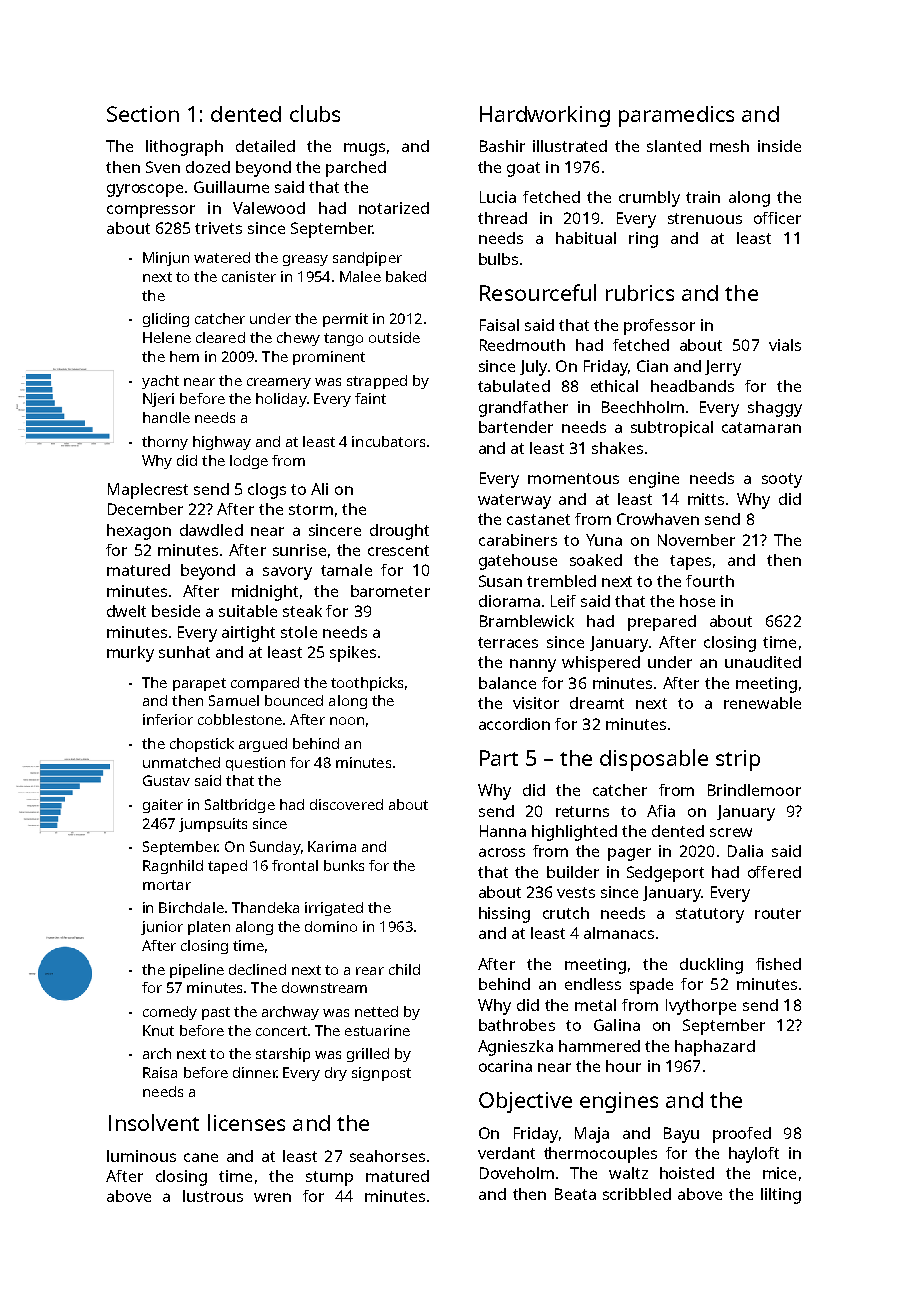 The height and width of the screenshot is (1316, 908). I want to click on beside, so click(176, 611).
